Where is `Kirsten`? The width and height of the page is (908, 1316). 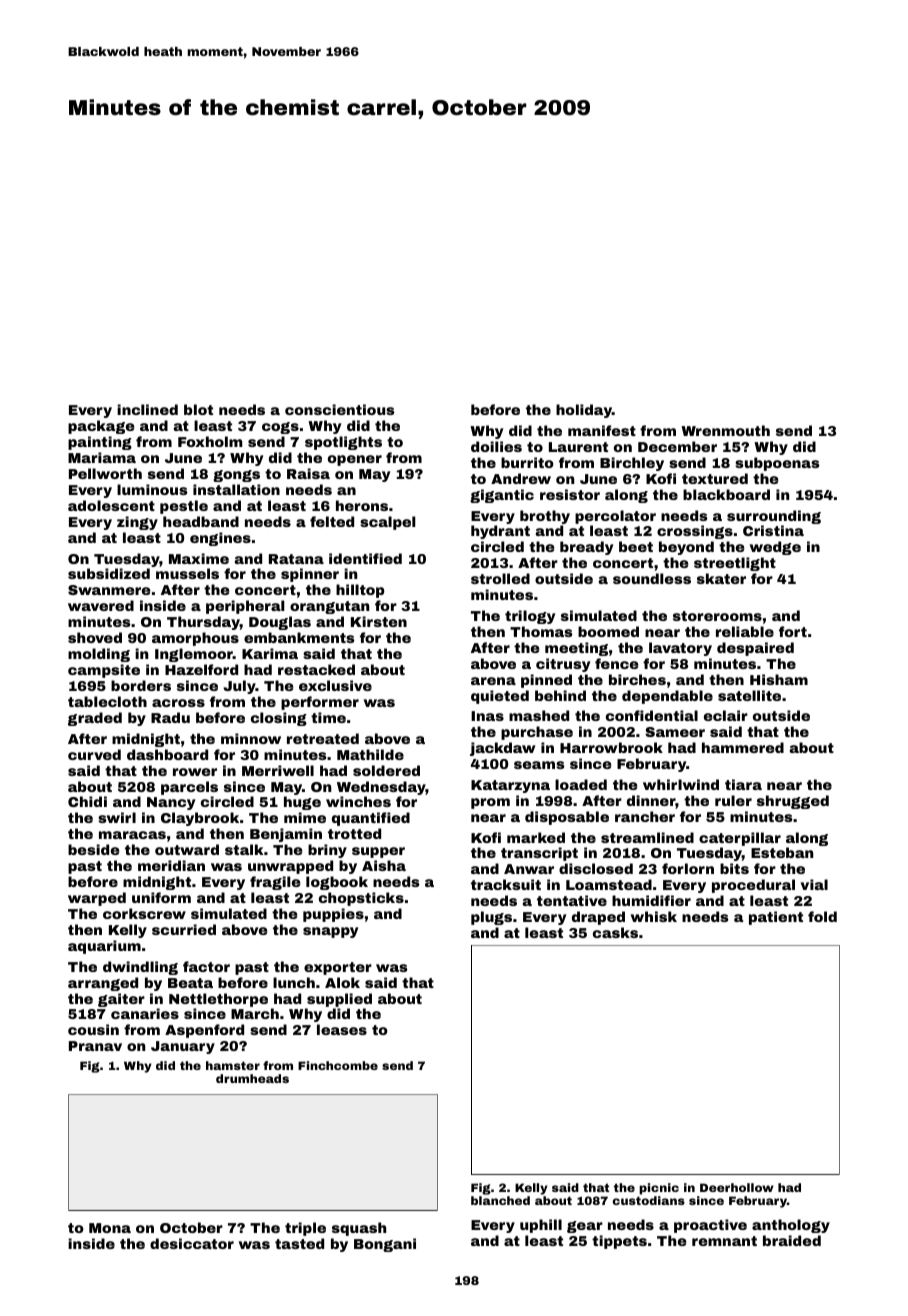
Kirsten is located at coordinates (379, 621).
